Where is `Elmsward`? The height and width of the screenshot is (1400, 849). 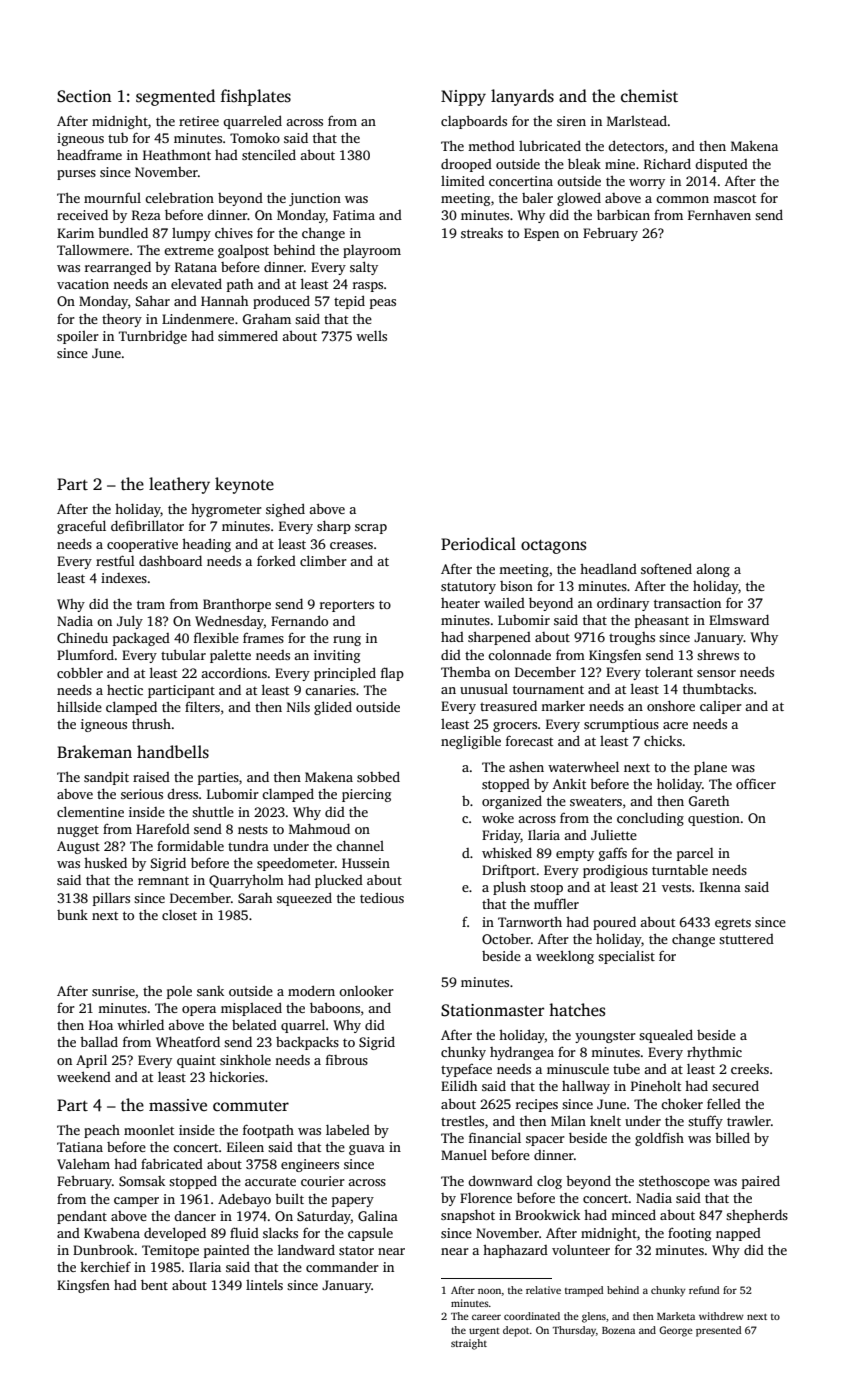 Elmsward is located at coordinates (739, 620).
